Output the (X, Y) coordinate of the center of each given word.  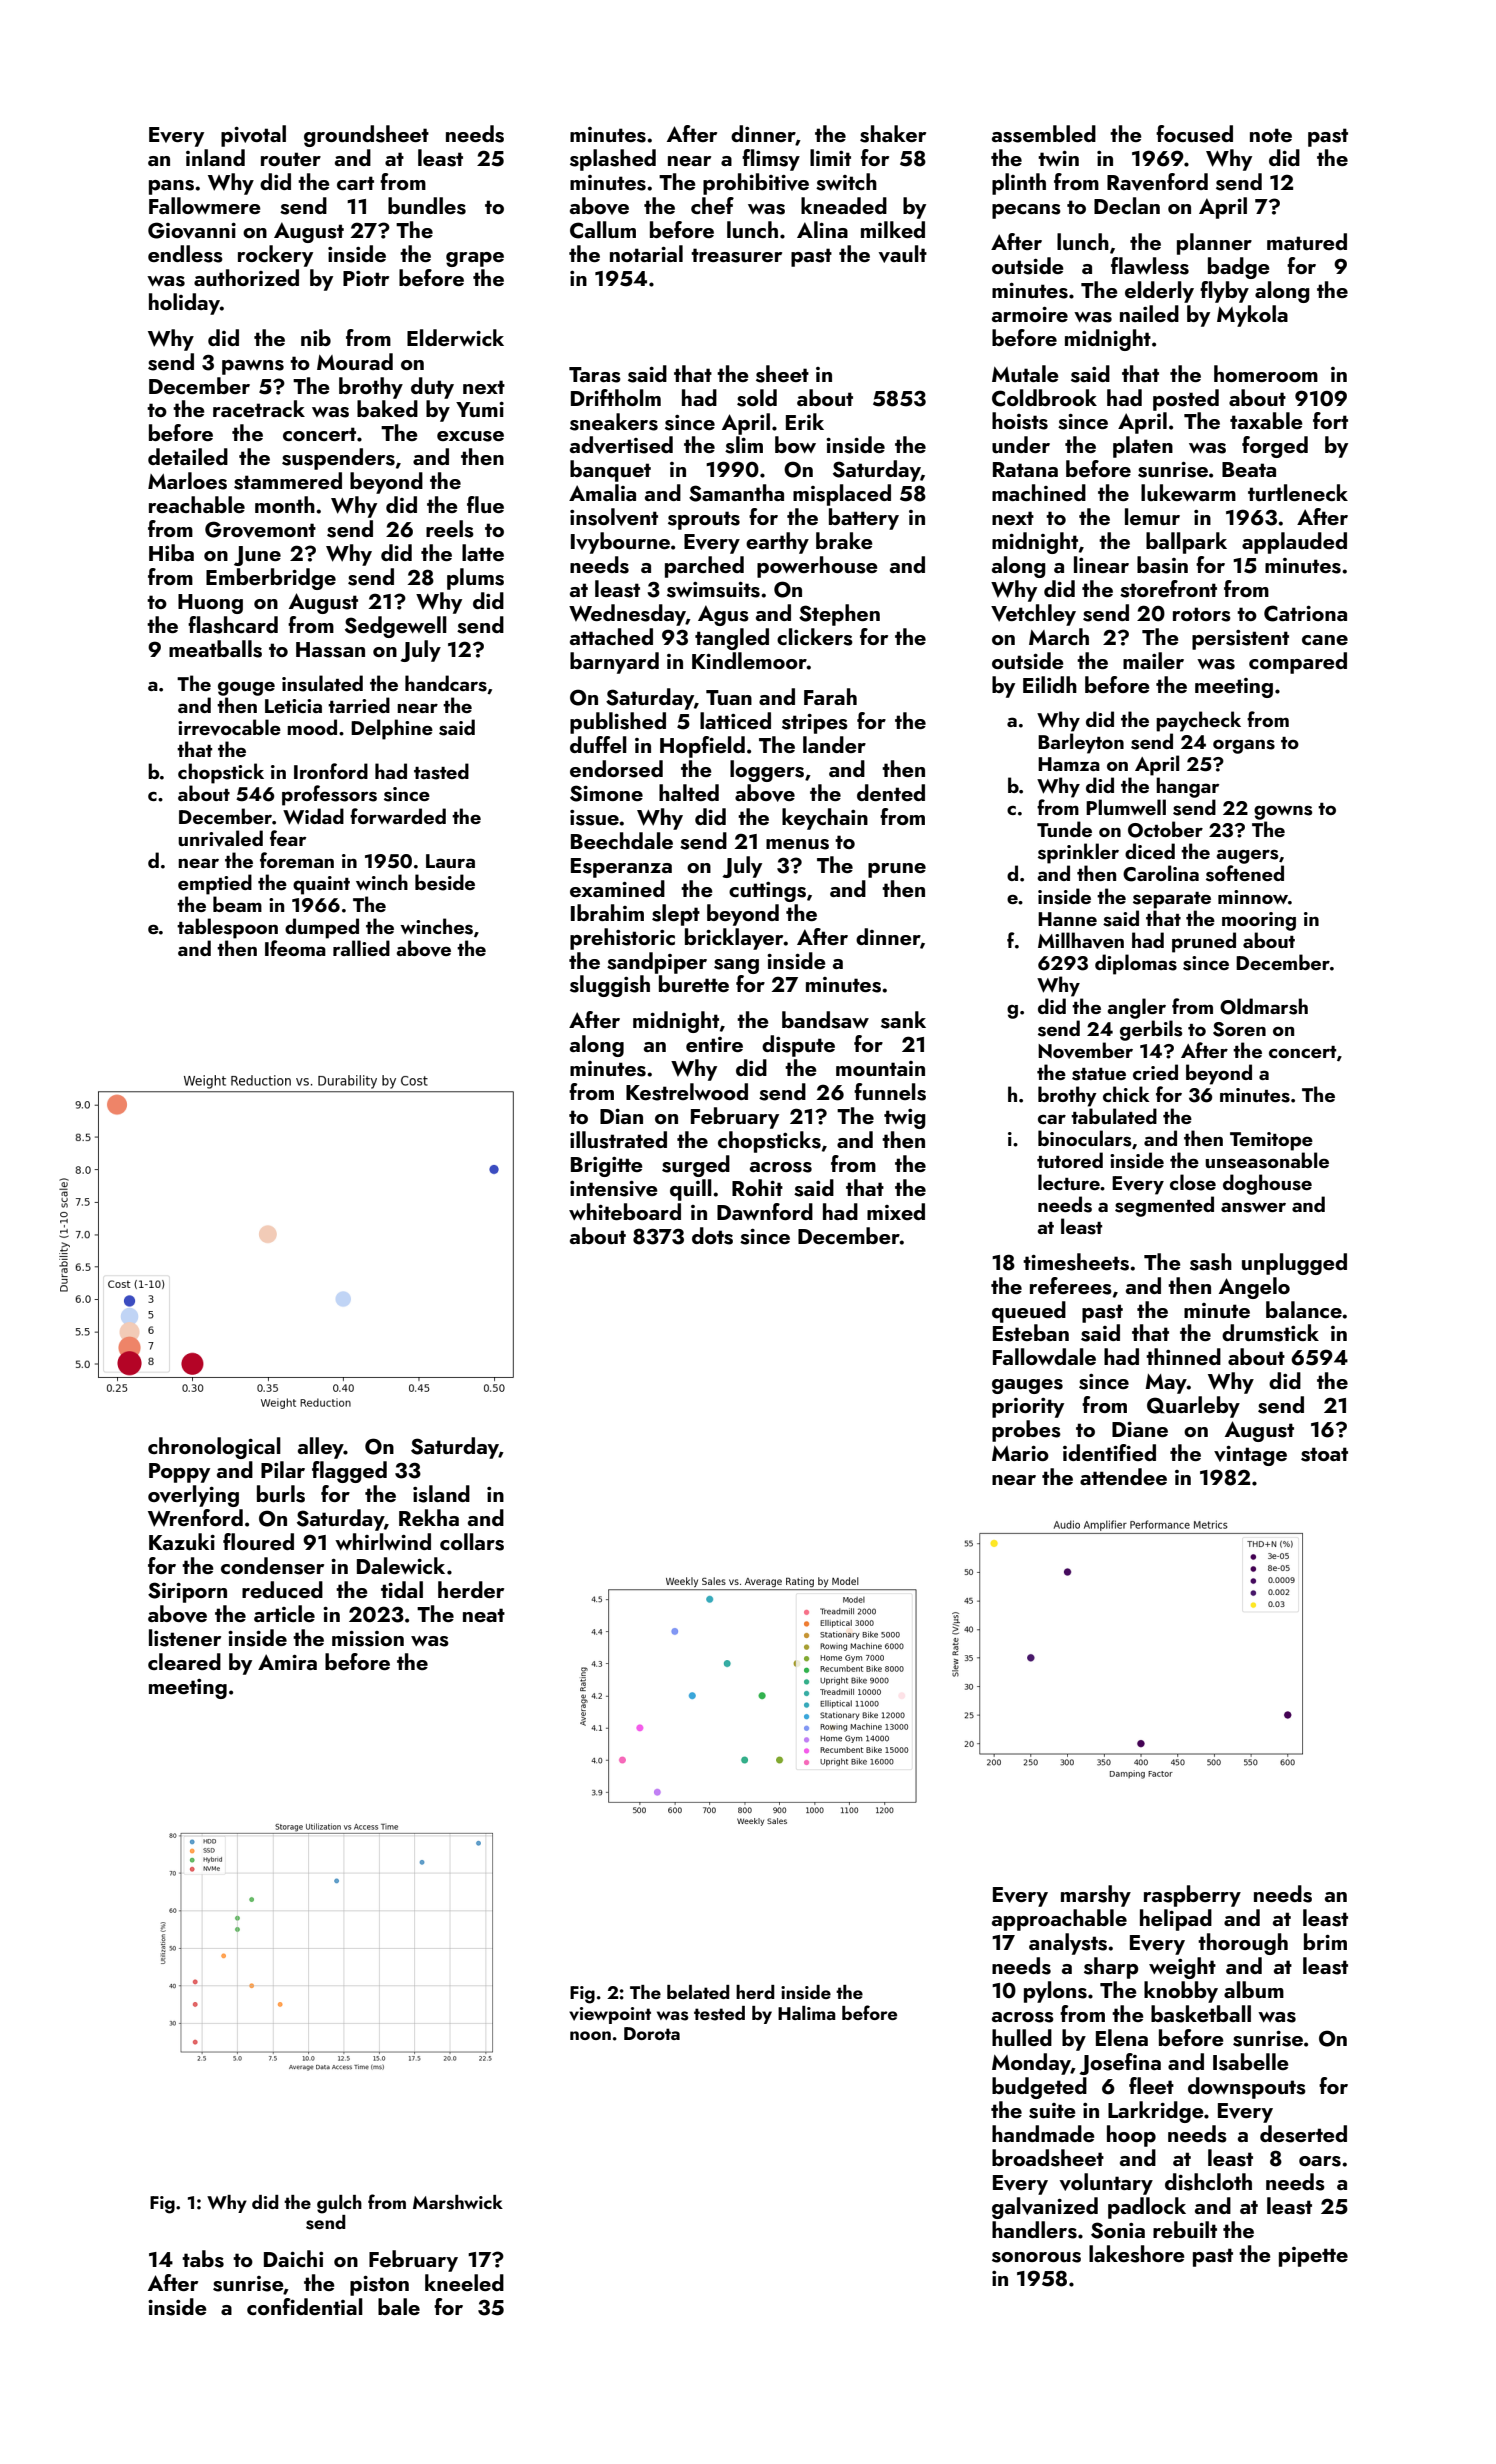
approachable (1059, 1920)
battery (864, 519)
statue (1099, 1074)
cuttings (767, 892)
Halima (807, 2013)
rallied (361, 948)
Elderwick (455, 337)
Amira (287, 1662)
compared (1298, 663)
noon (590, 2035)
